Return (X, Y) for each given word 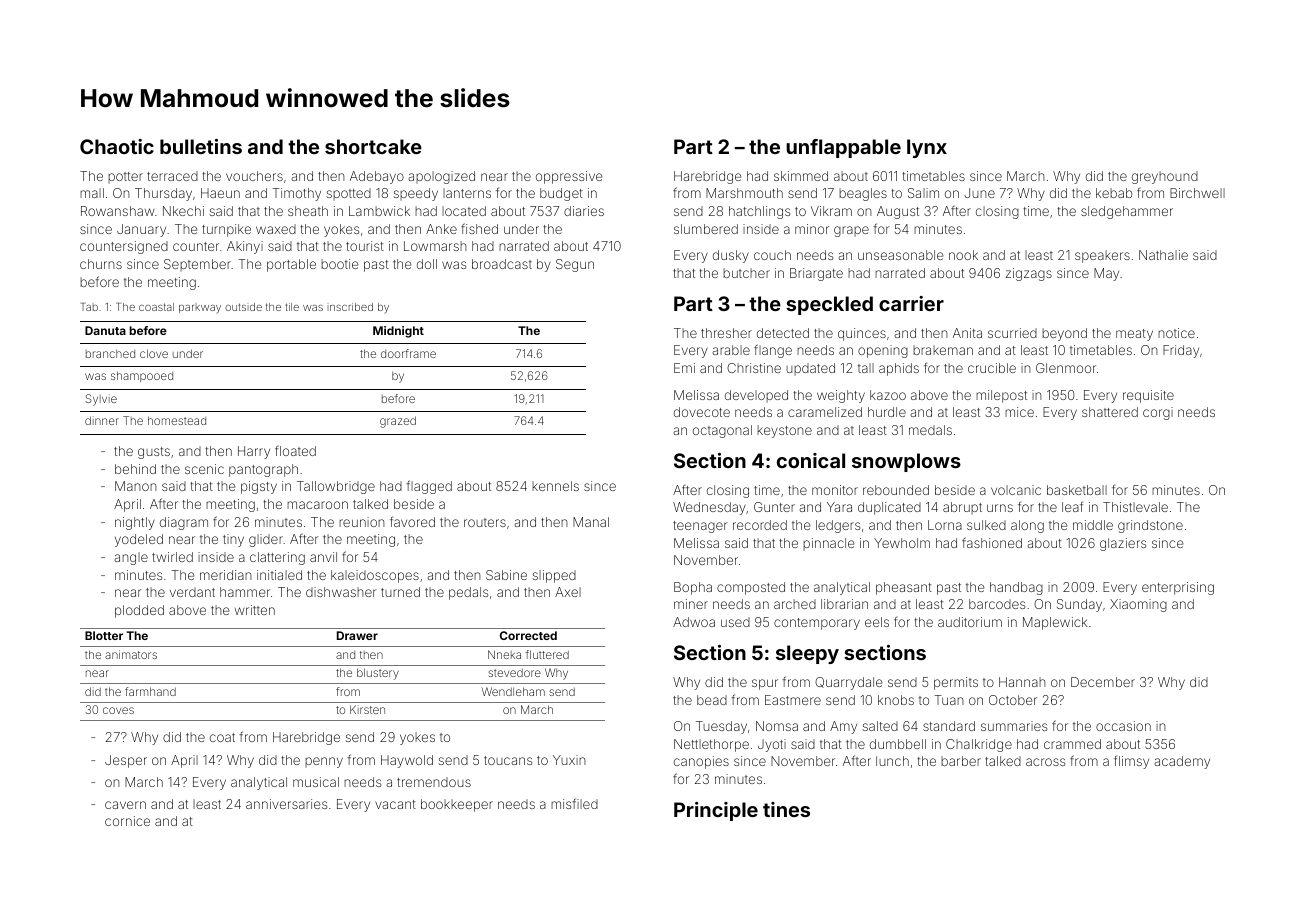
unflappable (843, 148)
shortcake (373, 146)
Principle (716, 811)
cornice (127, 821)
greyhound (1165, 177)
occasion (1123, 726)
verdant (192, 592)
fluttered (547, 654)
